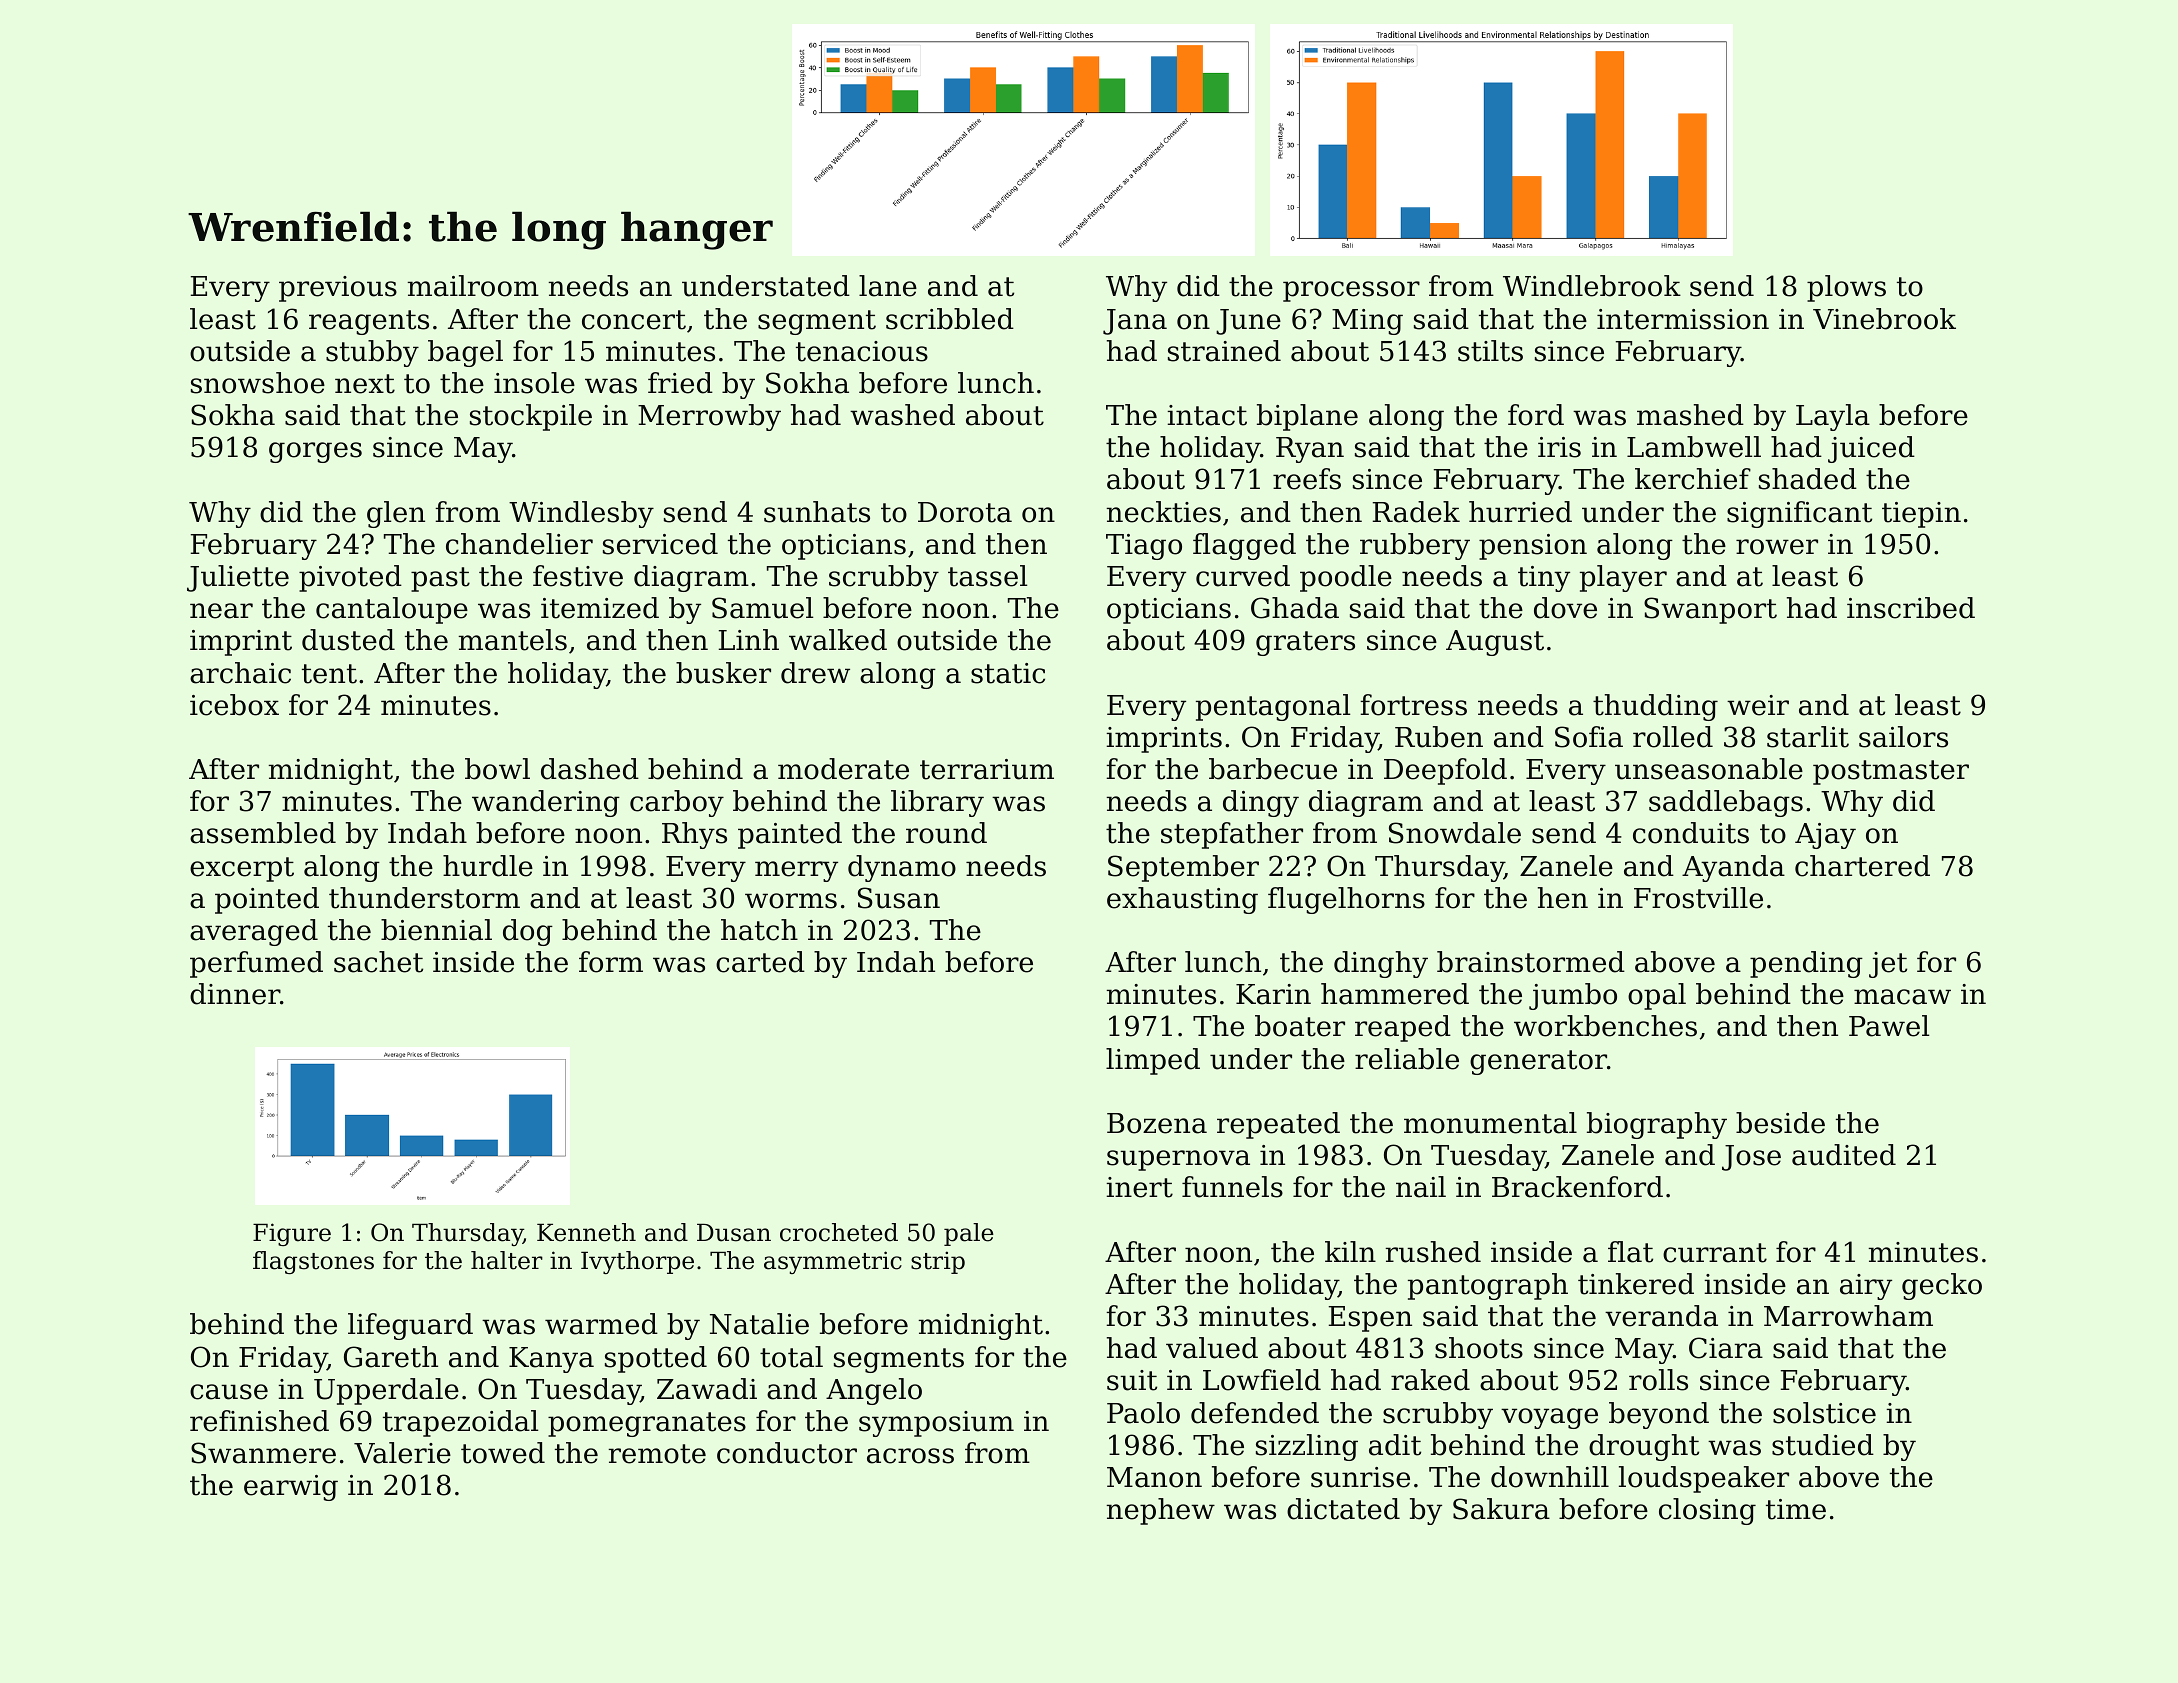 This image has height=1683, width=2178. I want to click on Vinebrook, so click(1884, 319).
